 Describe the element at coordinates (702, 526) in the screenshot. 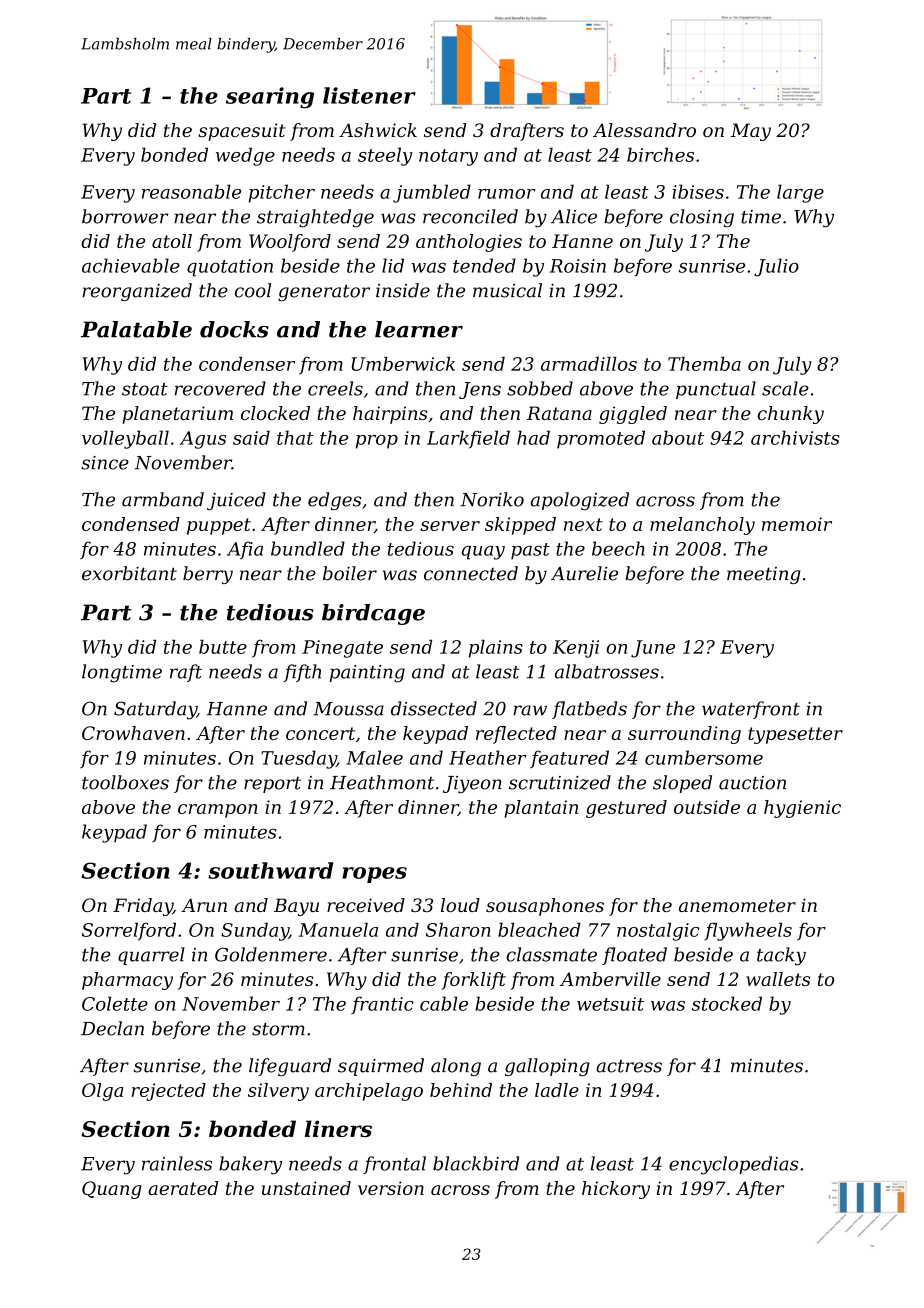

I see `melancholy` at that location.
